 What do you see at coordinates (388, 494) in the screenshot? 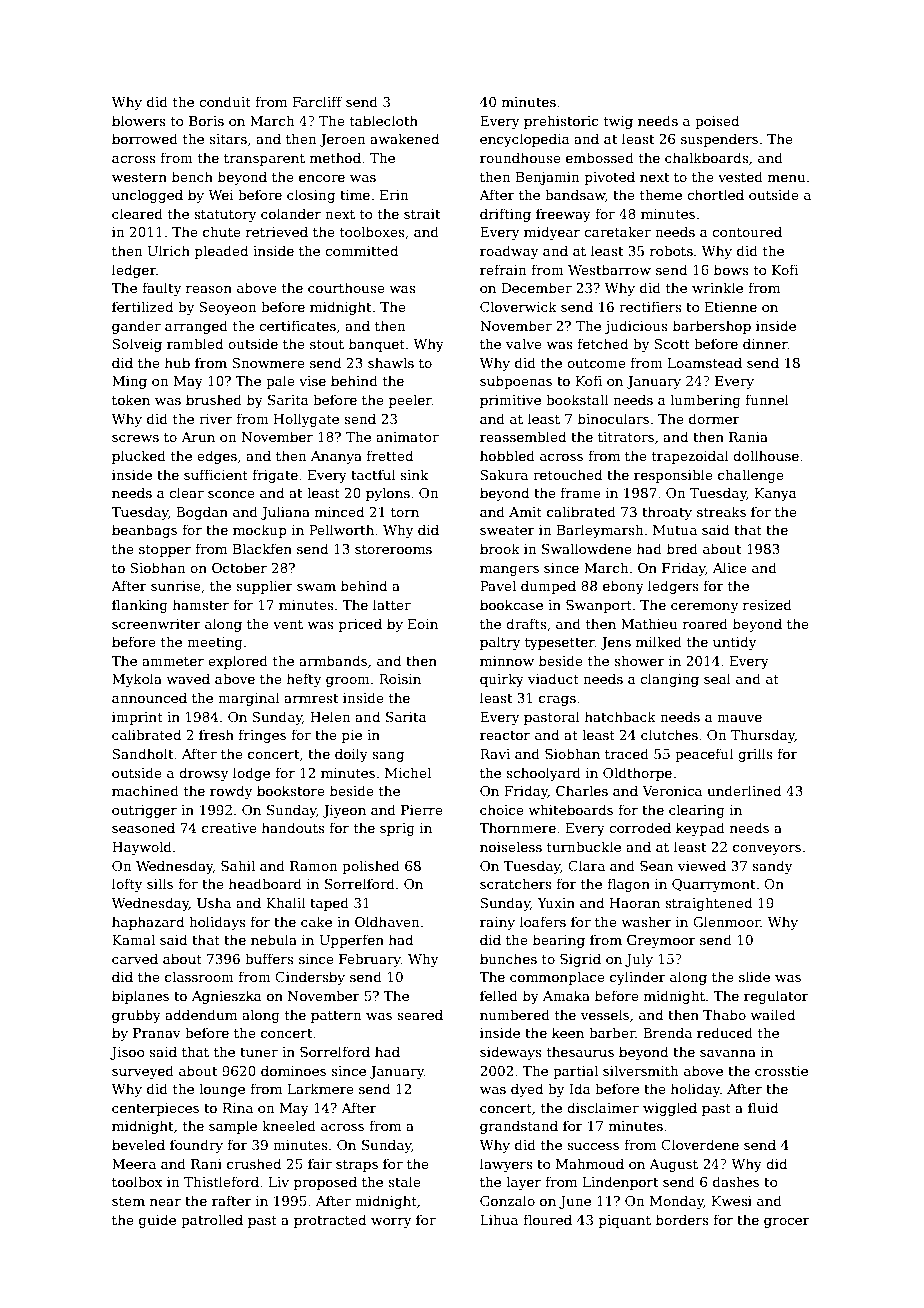
I see `pylons` at bounding box center [388, 494].
